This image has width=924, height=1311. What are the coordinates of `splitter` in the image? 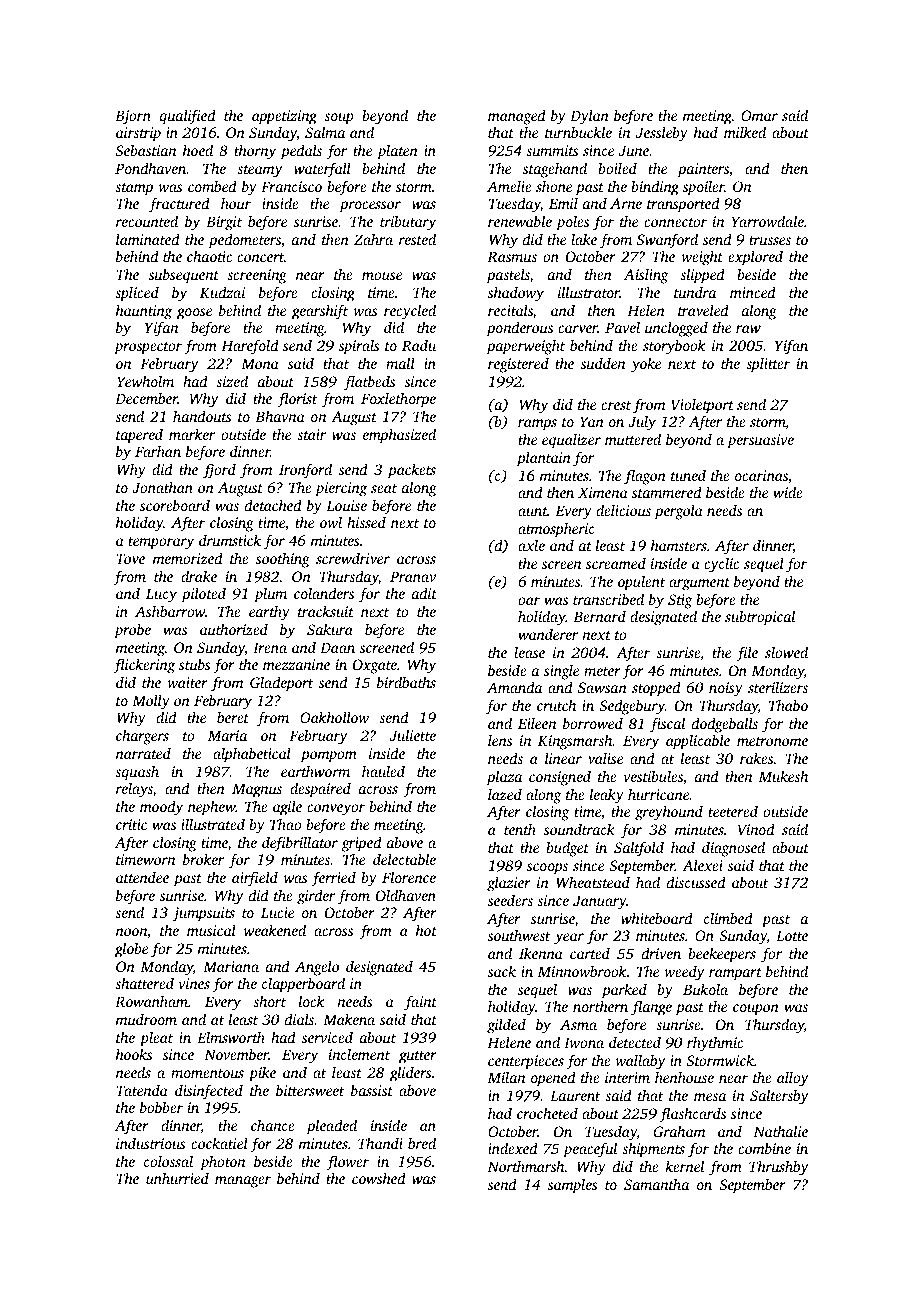 It's located at (768, 365).
